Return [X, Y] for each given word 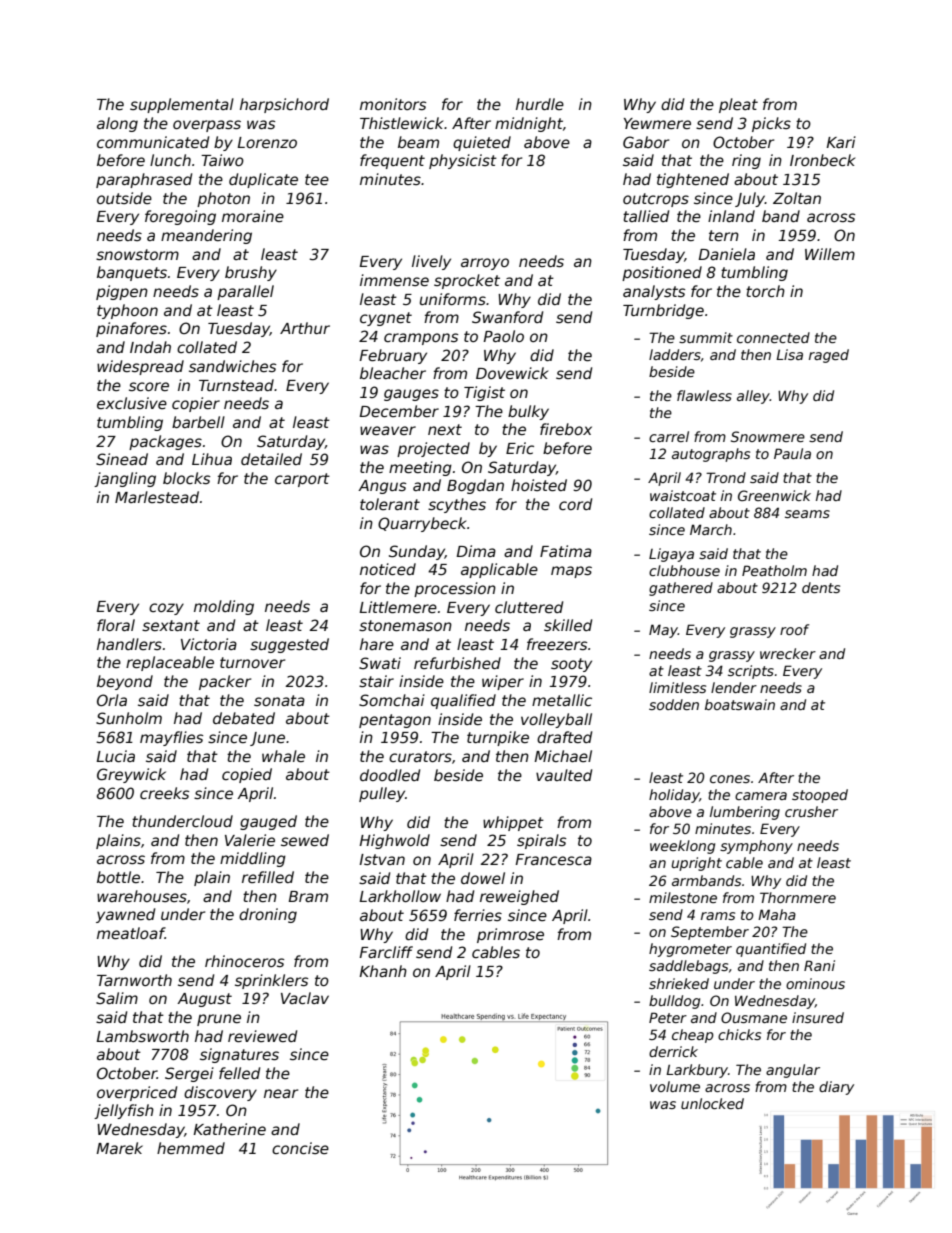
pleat [738, 105]
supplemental [182, 105]
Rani [819, 965]
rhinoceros [244, 961]
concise [300, 1148]
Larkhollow [400, 896]
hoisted [539, 485]
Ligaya [671, 555]
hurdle [540, 104]
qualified [463, 701]
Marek [119, 1148]
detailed [271, 459]
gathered [681, 589]
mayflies [171, 738]
